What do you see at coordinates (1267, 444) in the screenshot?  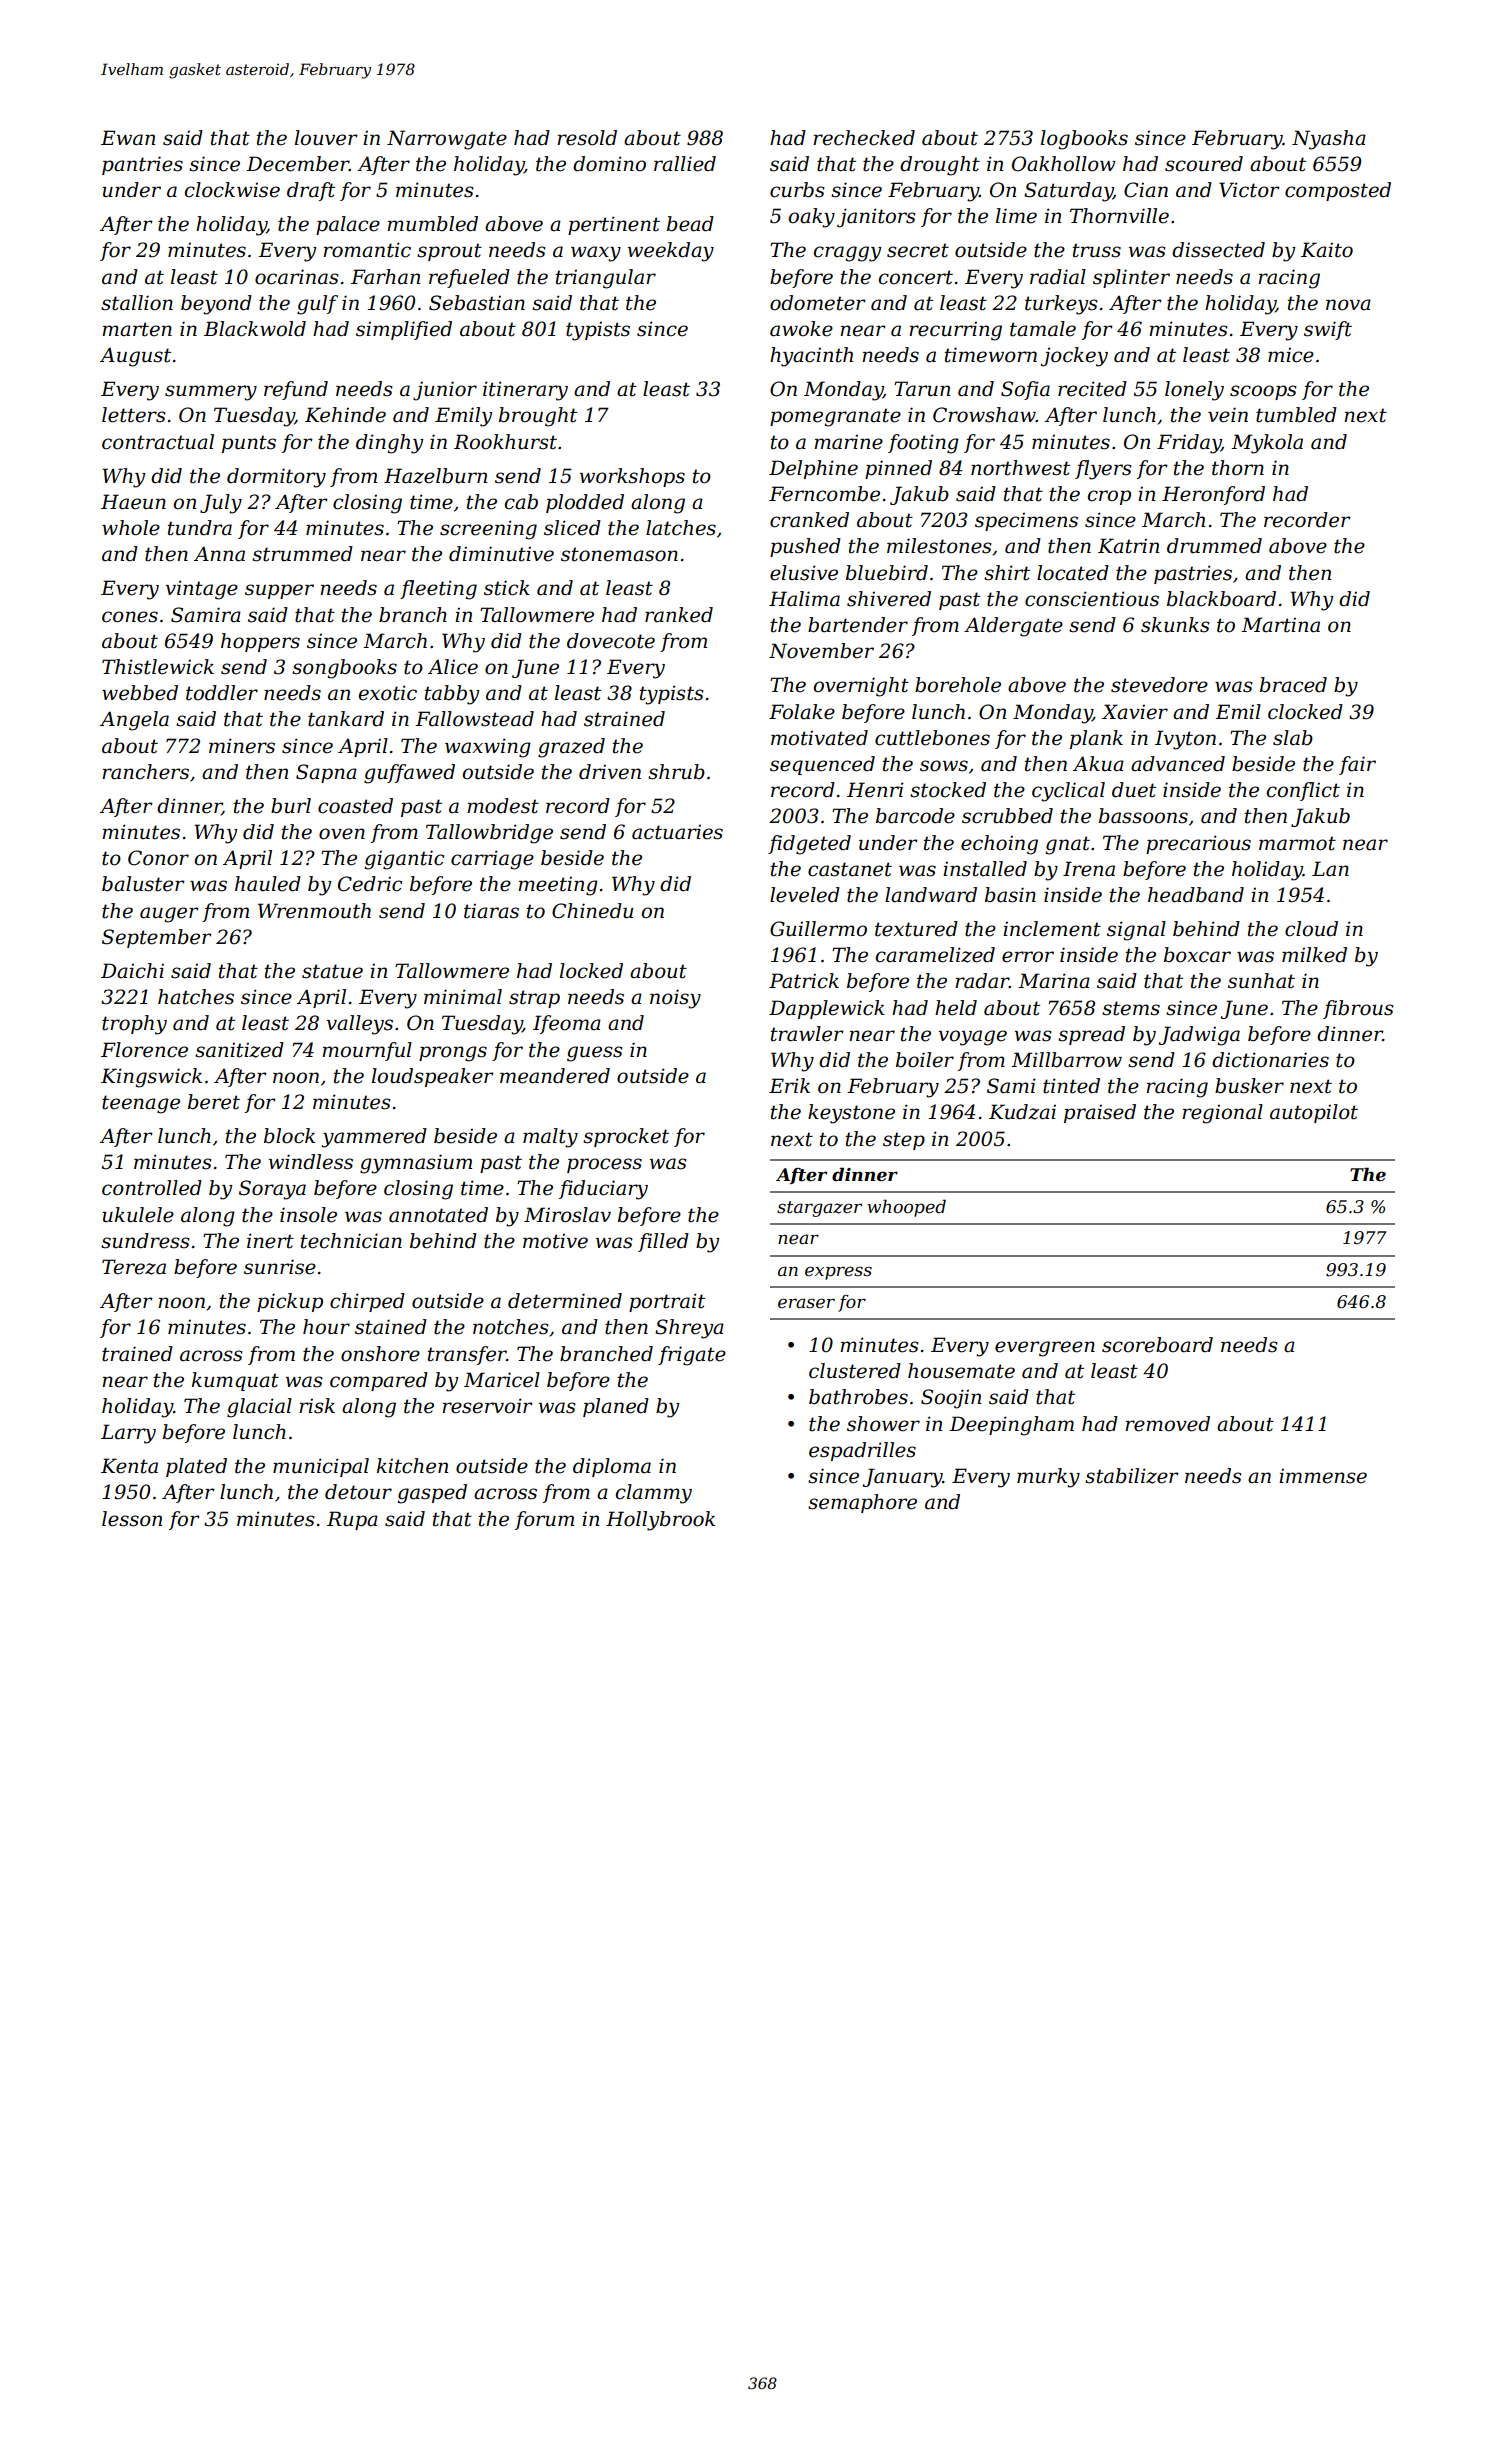 I see `Mykola` at bounding box center [1267, 444].
